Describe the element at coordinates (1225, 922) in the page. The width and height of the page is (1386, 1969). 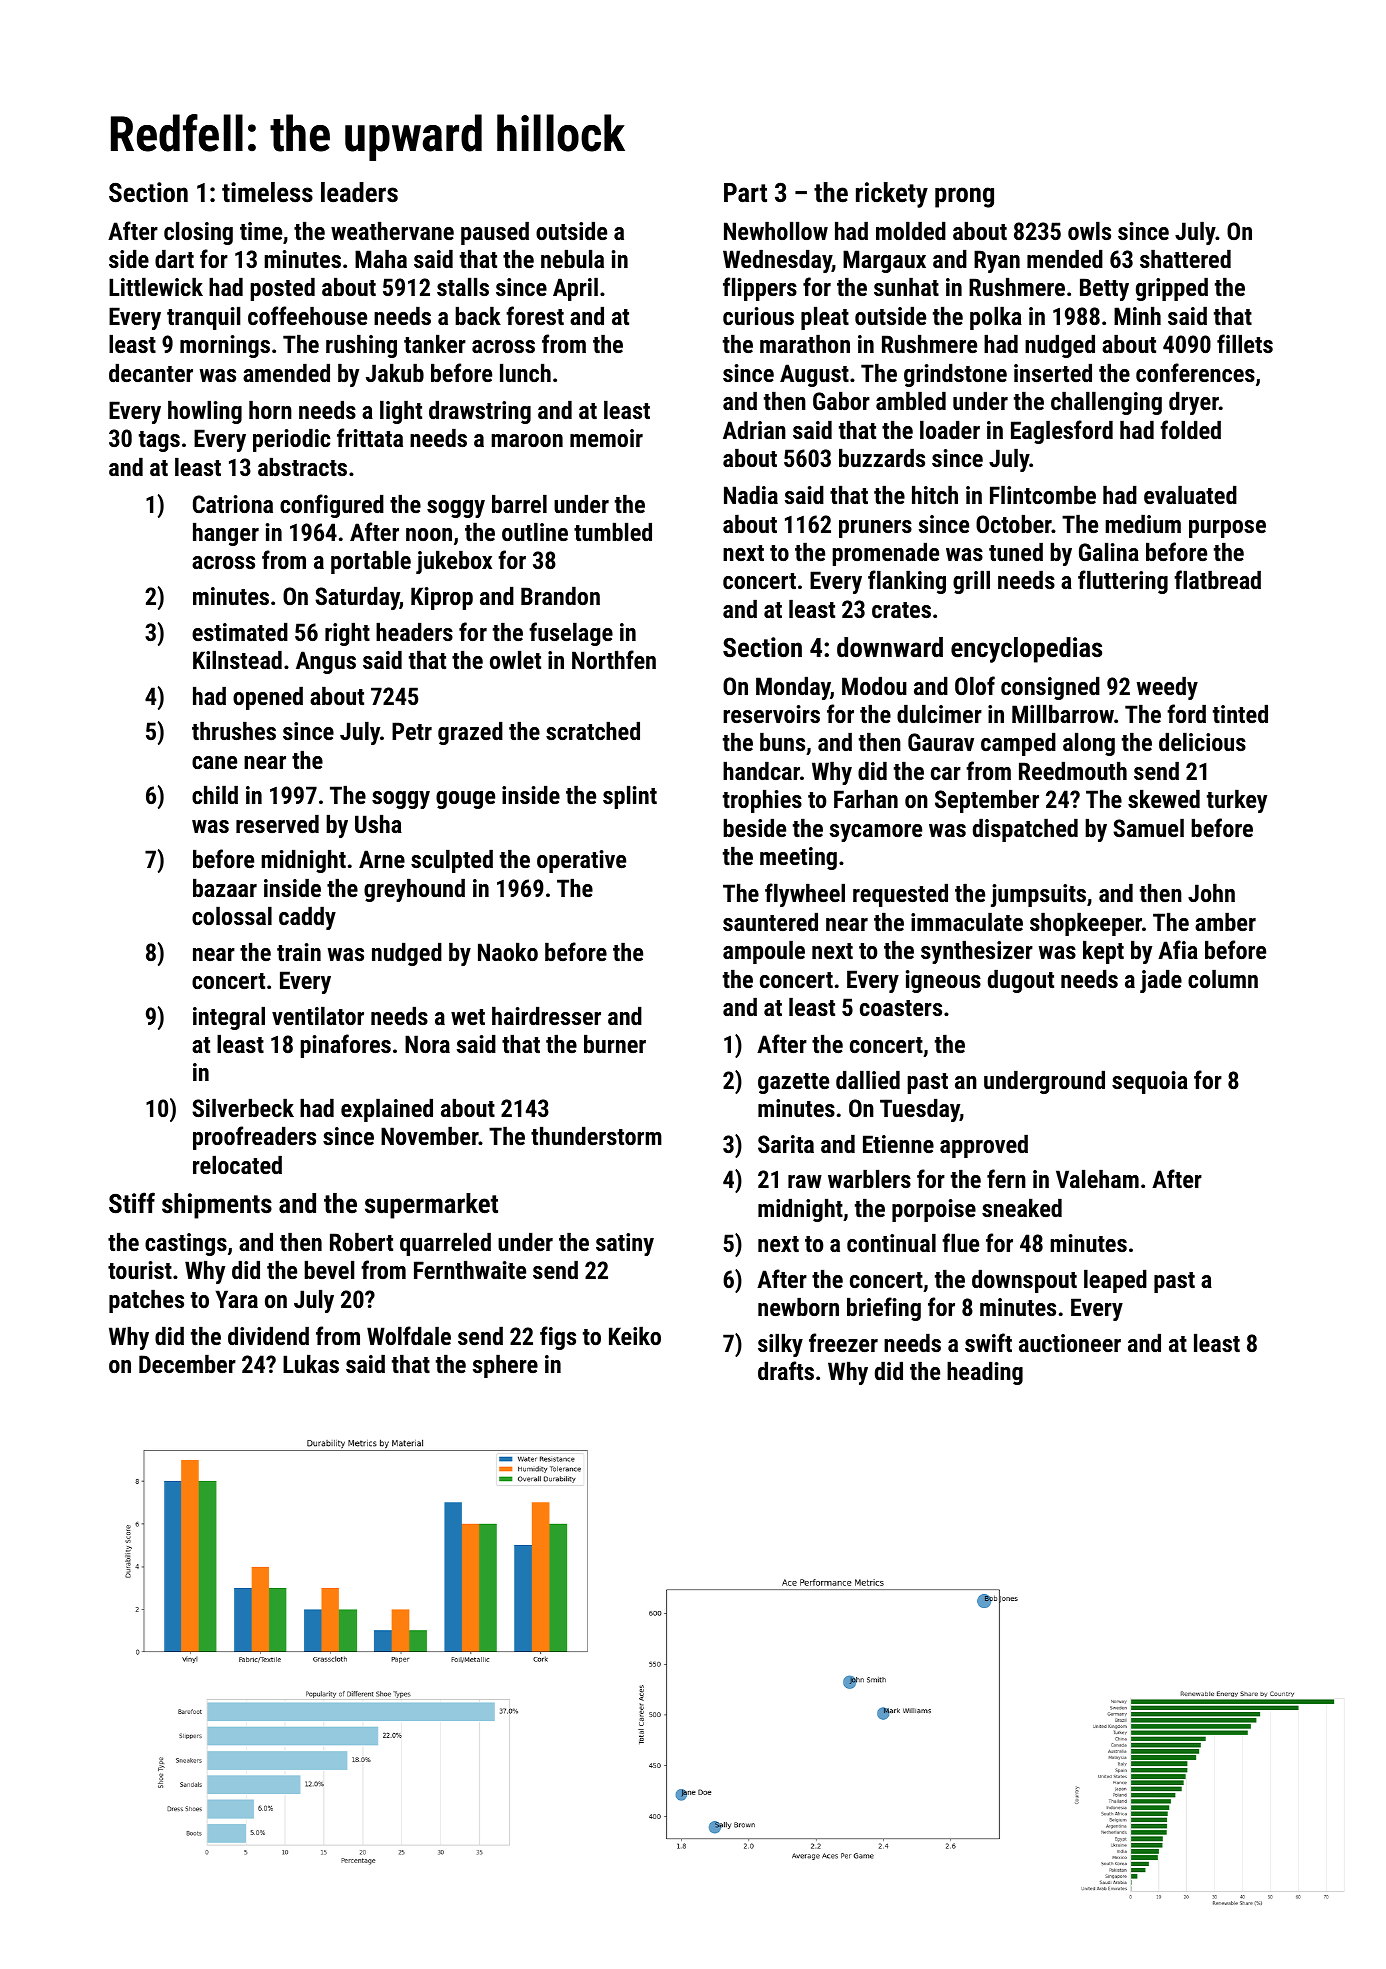
I see `amber` at that location.
